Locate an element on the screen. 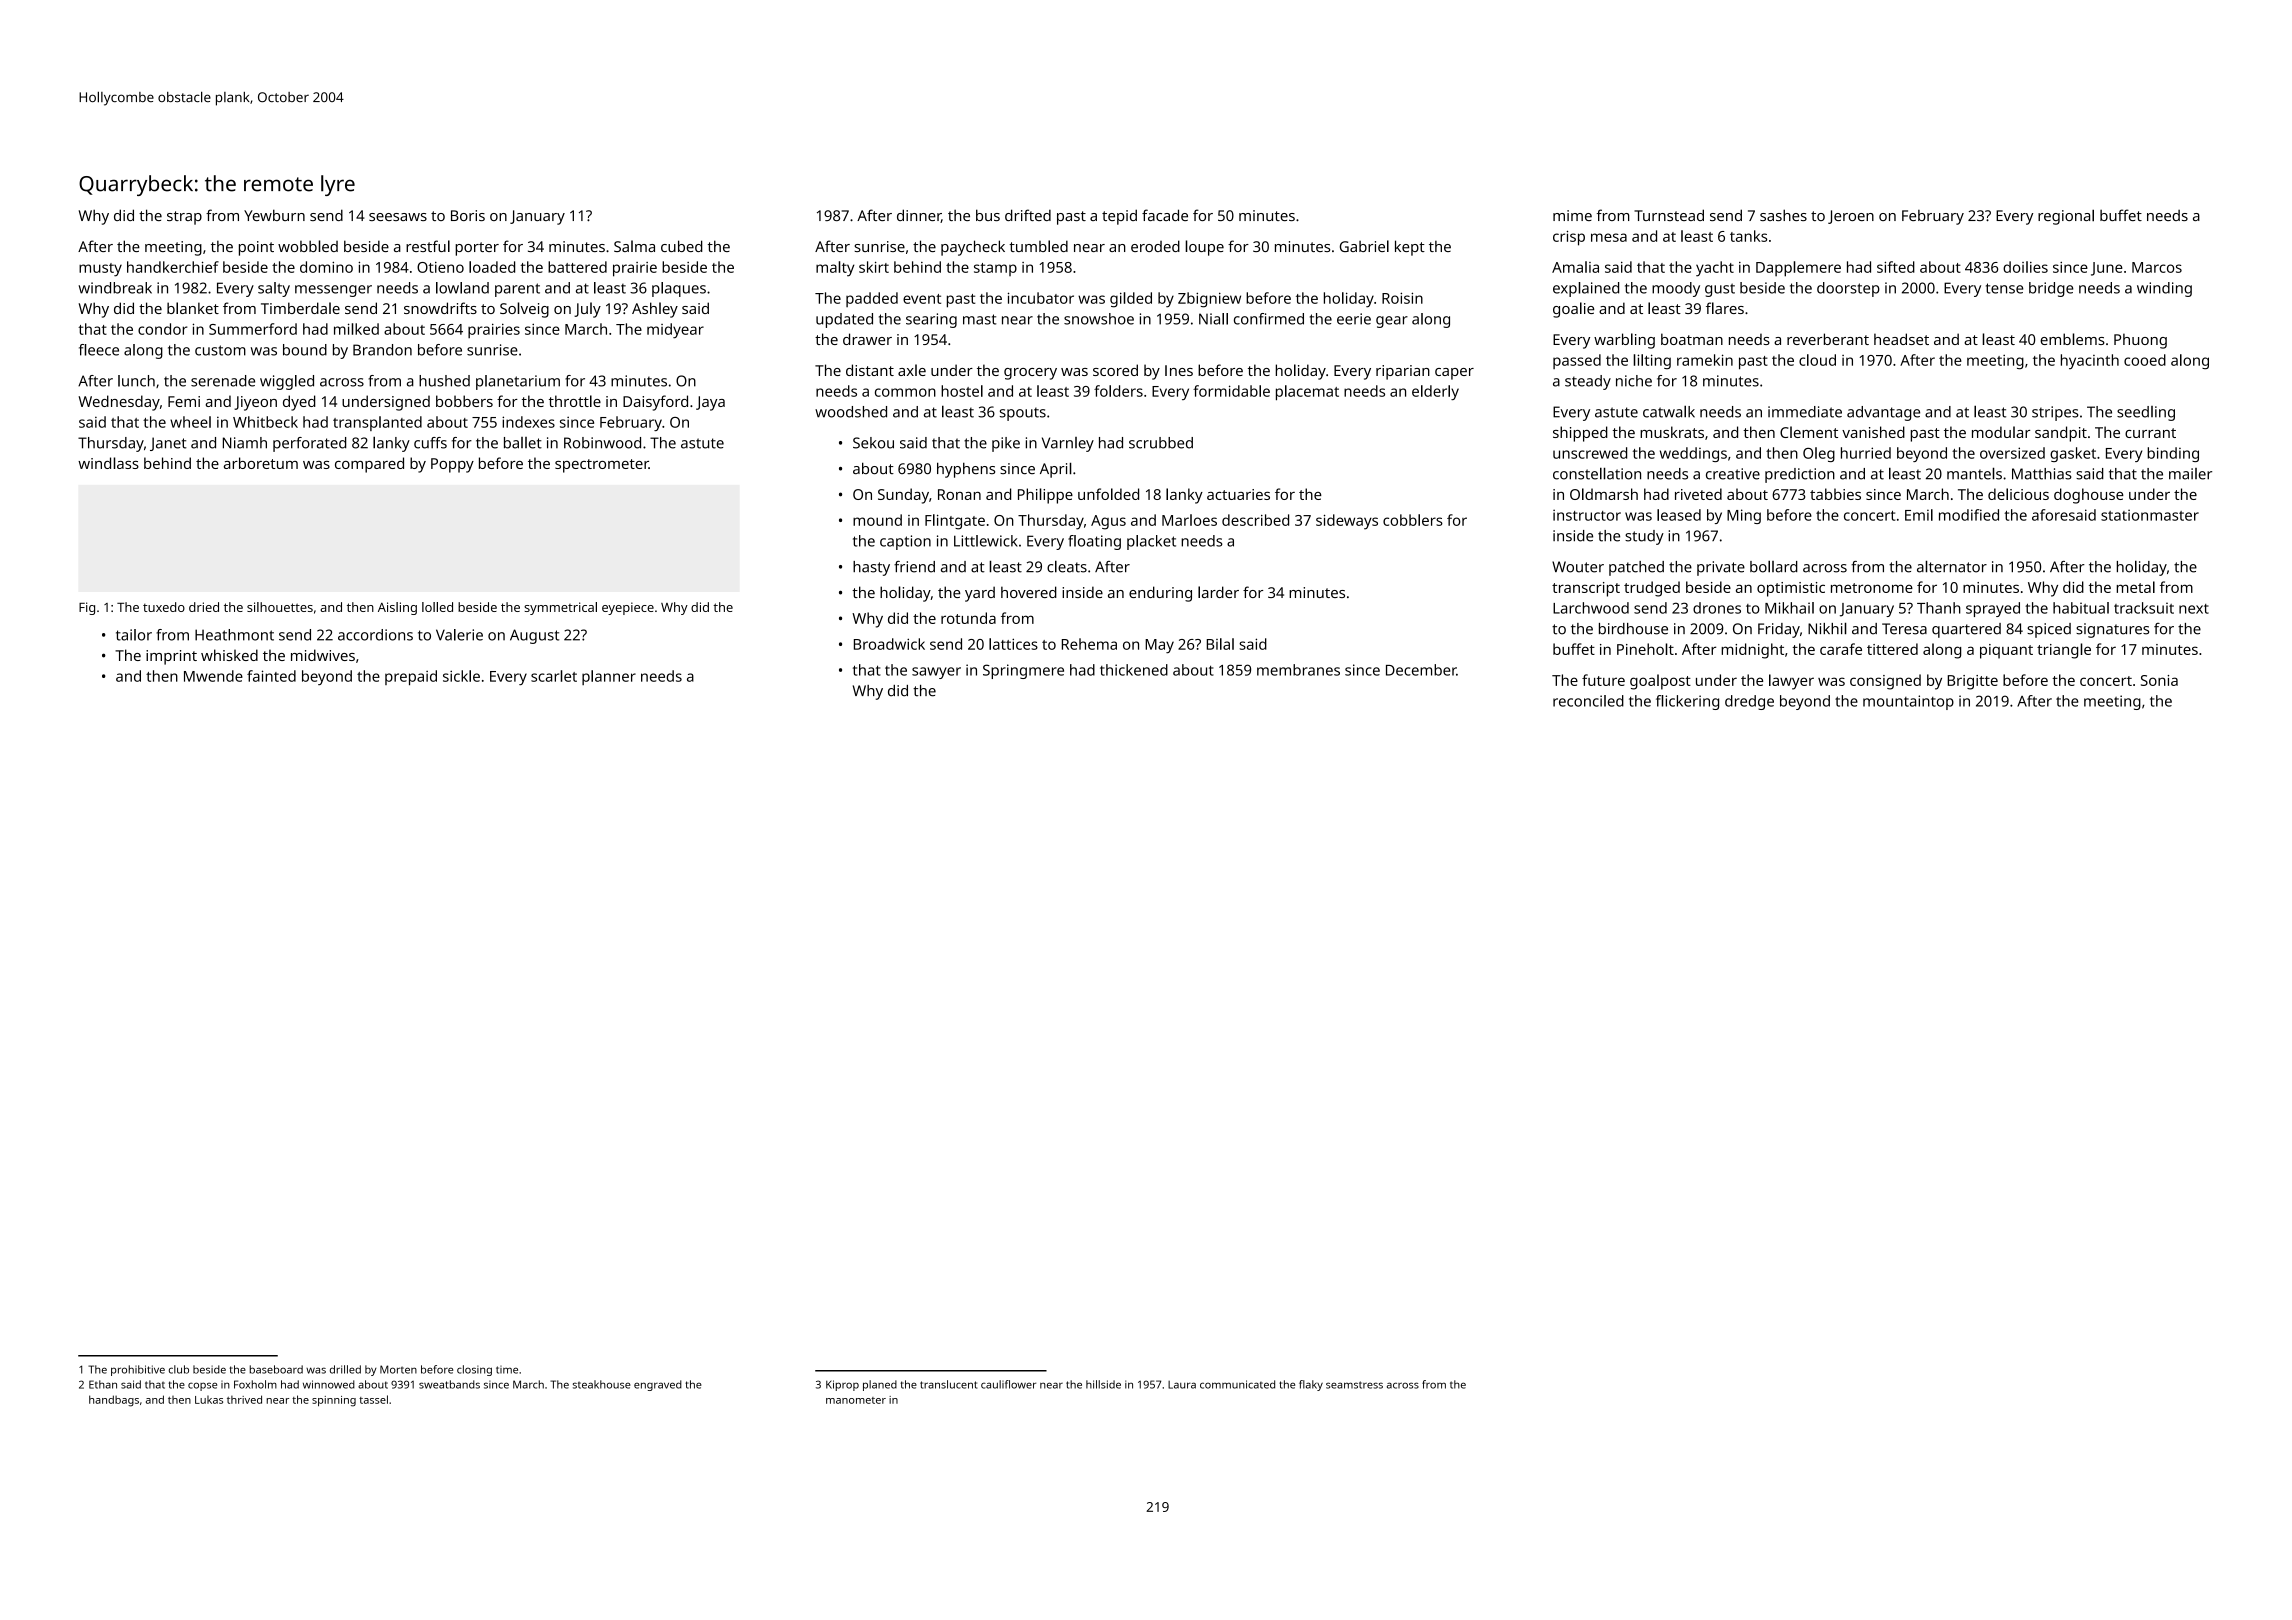 This screenshot has width=2292, height=1620. tassel is located at coordinates (373, 1399).
